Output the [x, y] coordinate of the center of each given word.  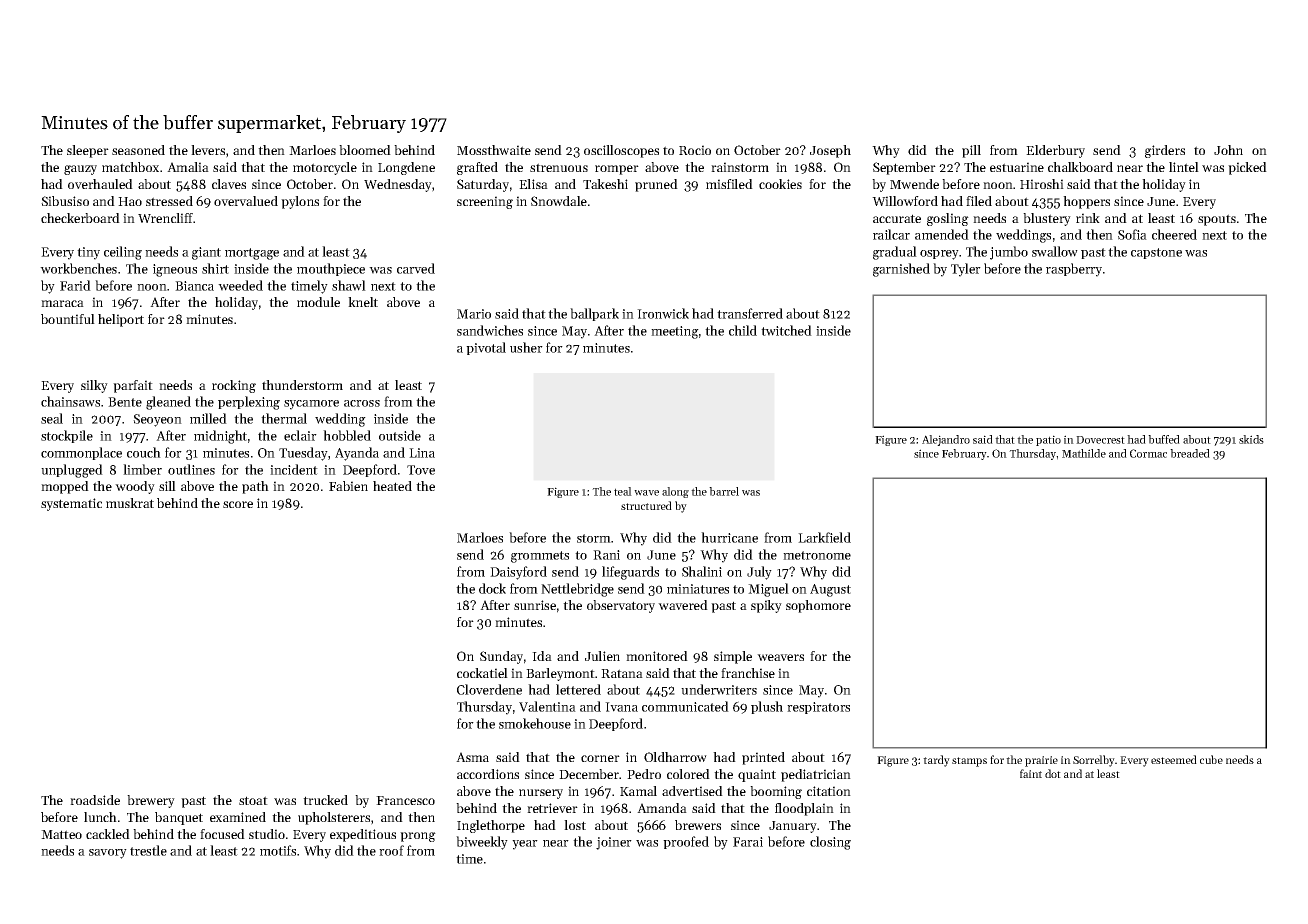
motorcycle [325, 168]
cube [1211, 759]
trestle [148, 850]
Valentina [547, 706]
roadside [95, 800]
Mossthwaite [494, 150]
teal [623, 491]
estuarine [1017, 167]
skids [1251, 439]
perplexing [249, 403]
